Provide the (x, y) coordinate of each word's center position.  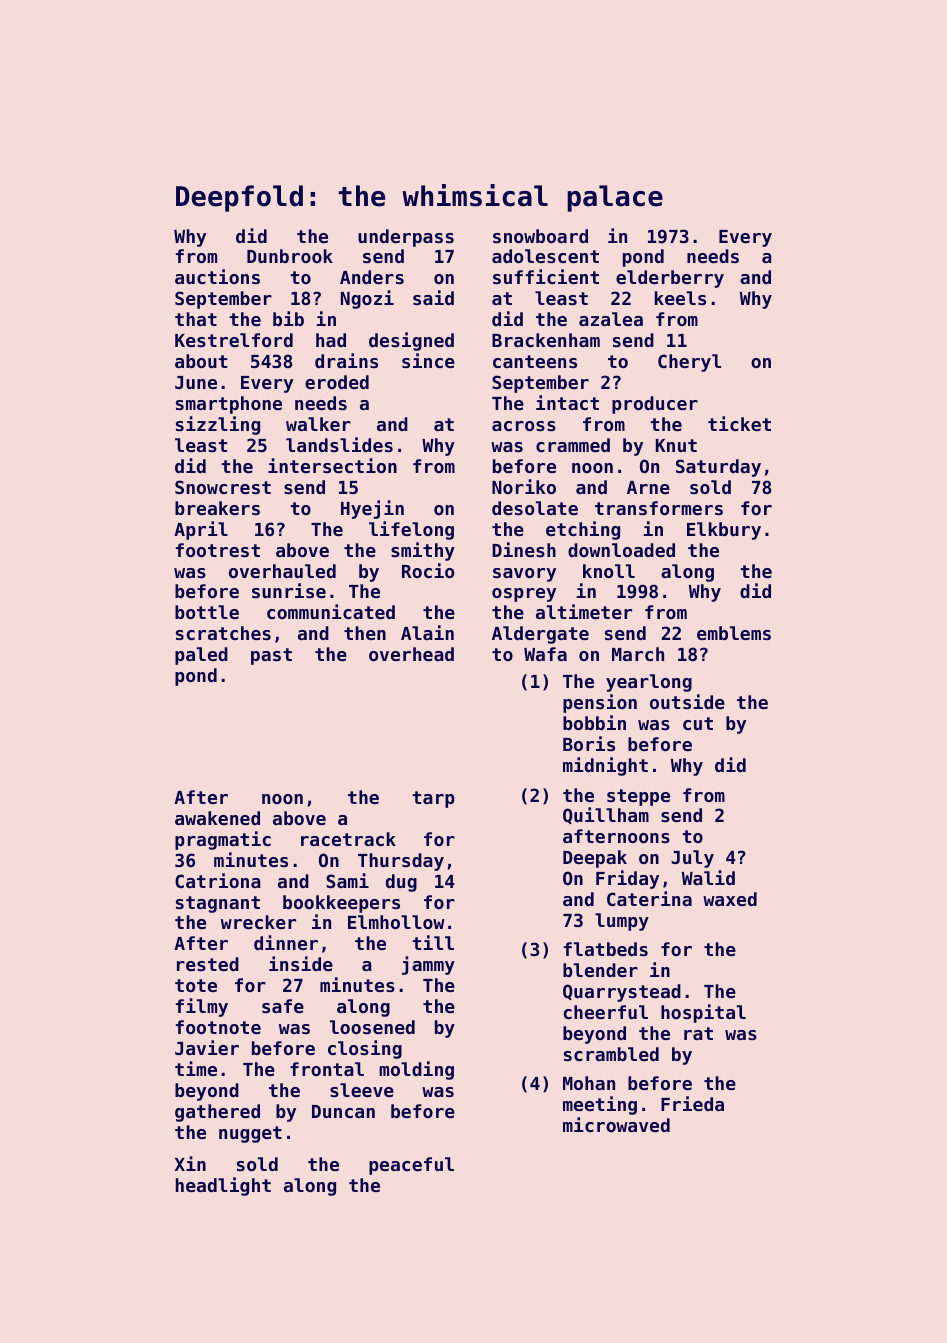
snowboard (540, 236)
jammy (428, 965)
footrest (218, 550)
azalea (611, 319)
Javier (207, 1047)
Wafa (545, 654)
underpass (406, 238)
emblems (734, 633)
